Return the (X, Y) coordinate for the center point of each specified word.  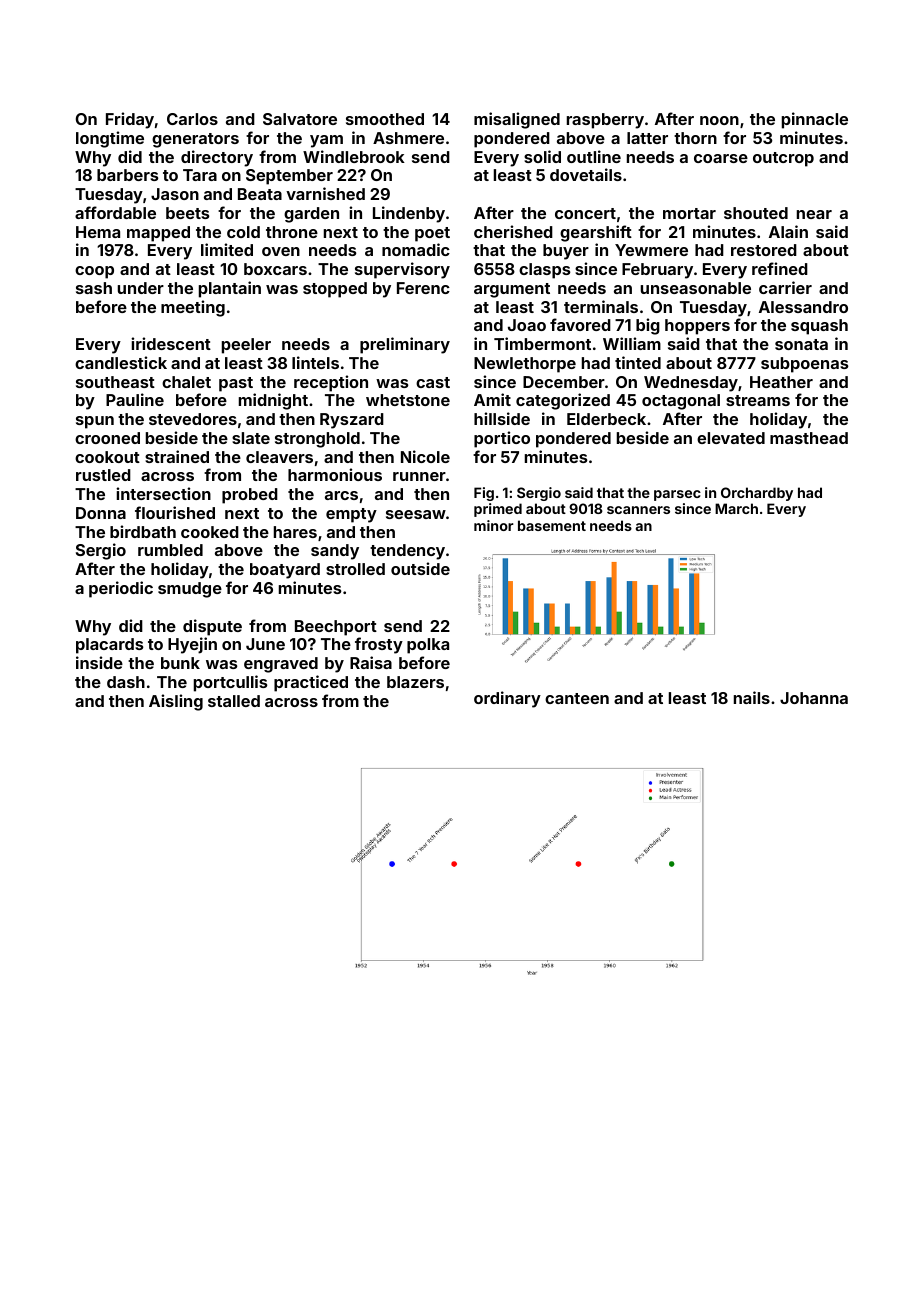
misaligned (517, 120)
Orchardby (757, 494)
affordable (115, 212)
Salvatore (300, 119)
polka (428, 646)
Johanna (814, 698)
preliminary (405, 345)
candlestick (121, 362)
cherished (513, 231)
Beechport (336, 628)
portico (502, 439)
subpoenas (804, 365)
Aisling (176, 702)
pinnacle (815, 120)
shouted (756, 213)
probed (250, 496)
